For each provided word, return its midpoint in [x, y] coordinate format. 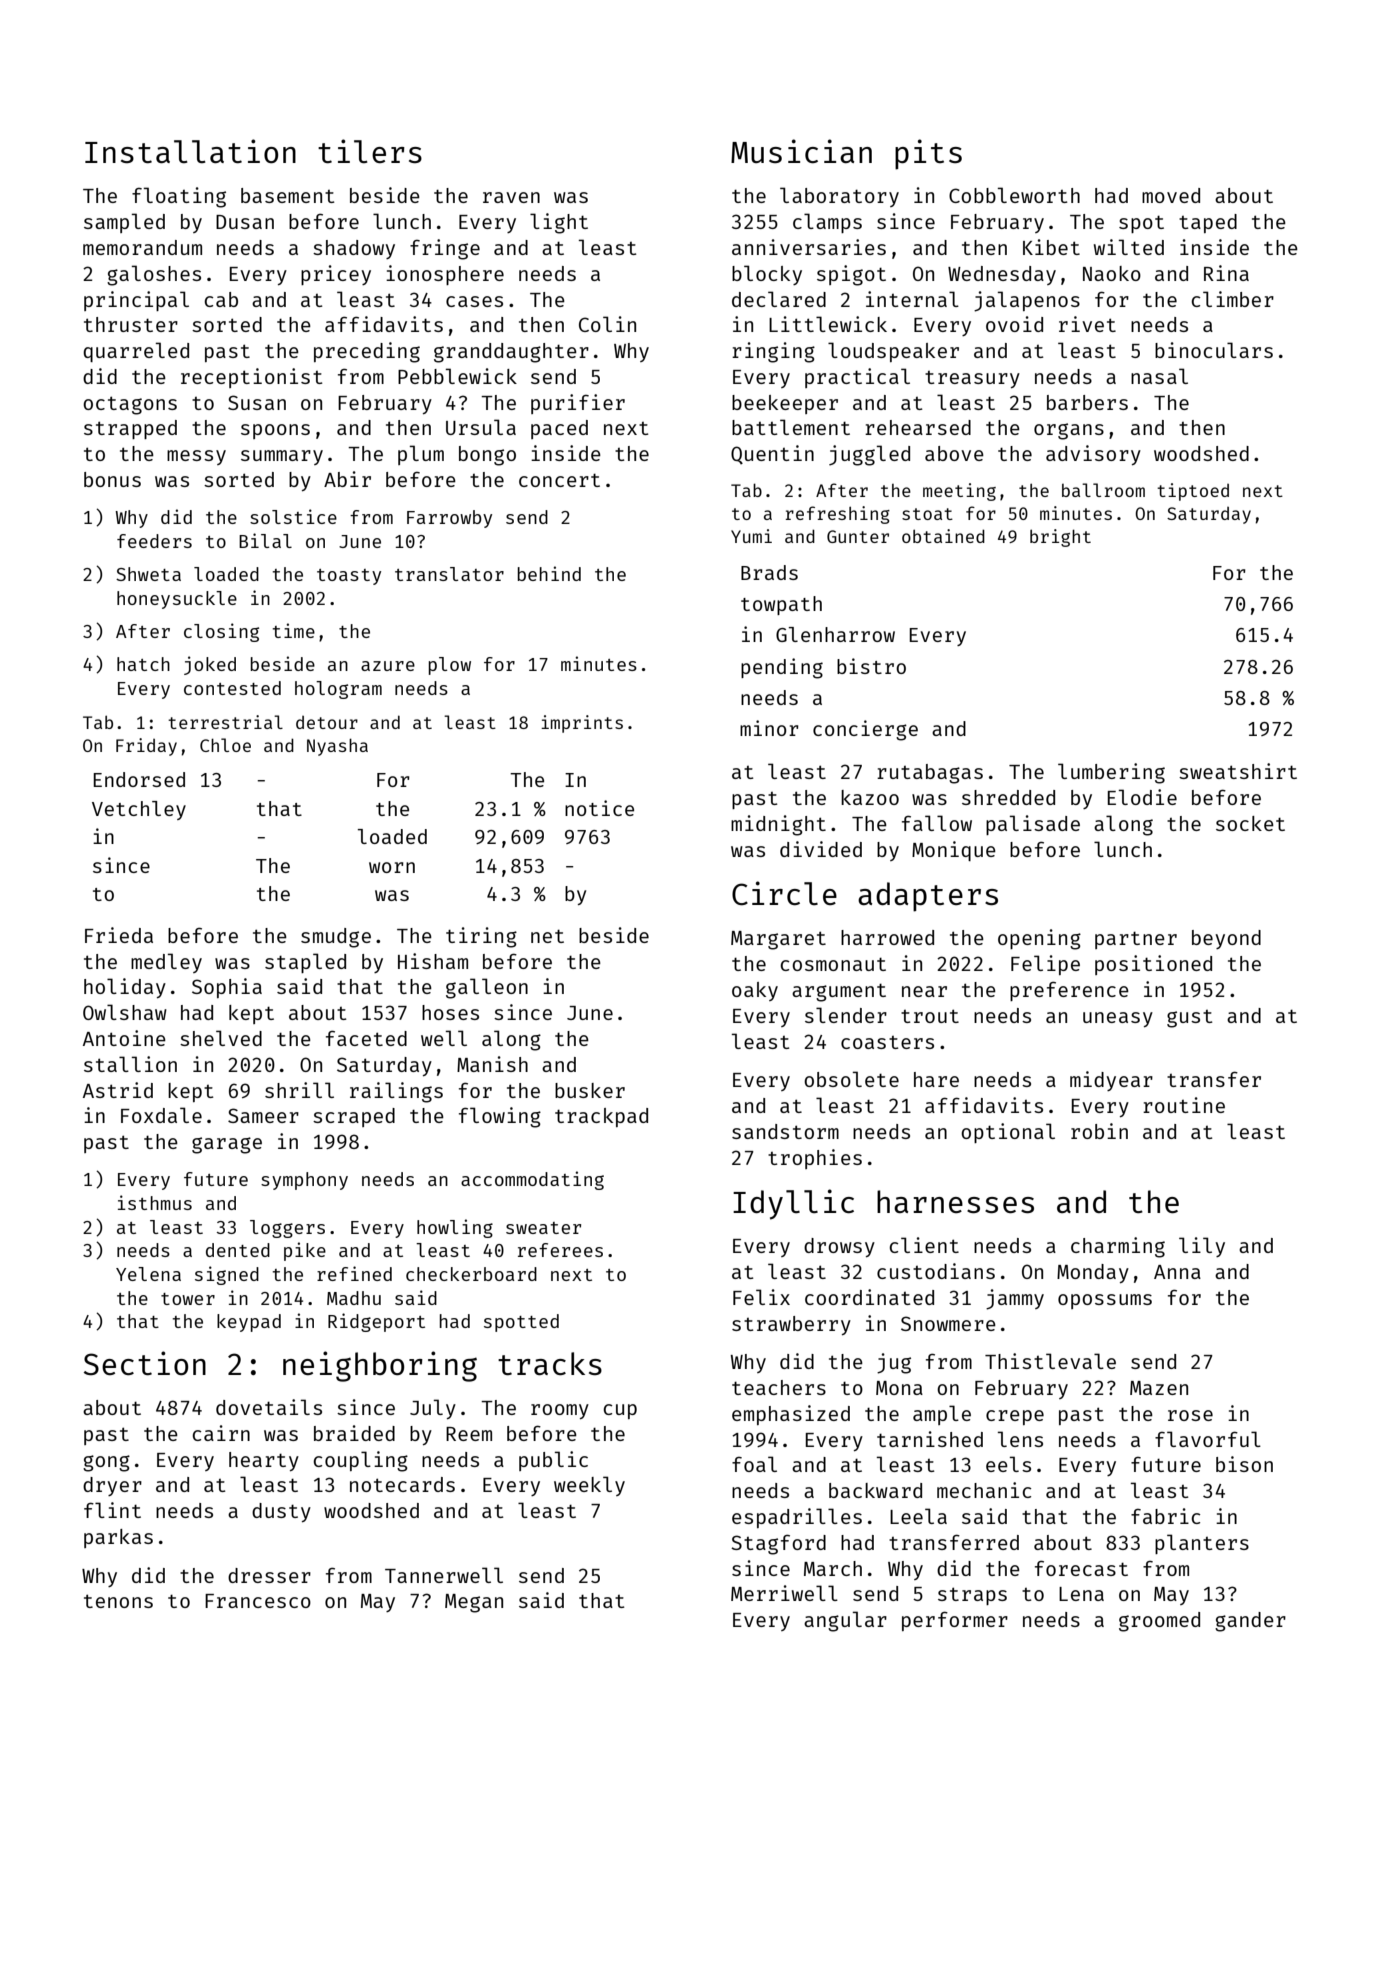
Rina [1226, 273]
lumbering [1111, 773]
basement [288, 195]
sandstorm [785, 1131]
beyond [1226, 939]
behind [549, 573]
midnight [778, 825]
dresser [269, 1575]
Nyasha [337, 747]
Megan [474, 1603]
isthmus [155, 1202]
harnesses [955, 1201]
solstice [293, 516]
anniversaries [809, 247]
